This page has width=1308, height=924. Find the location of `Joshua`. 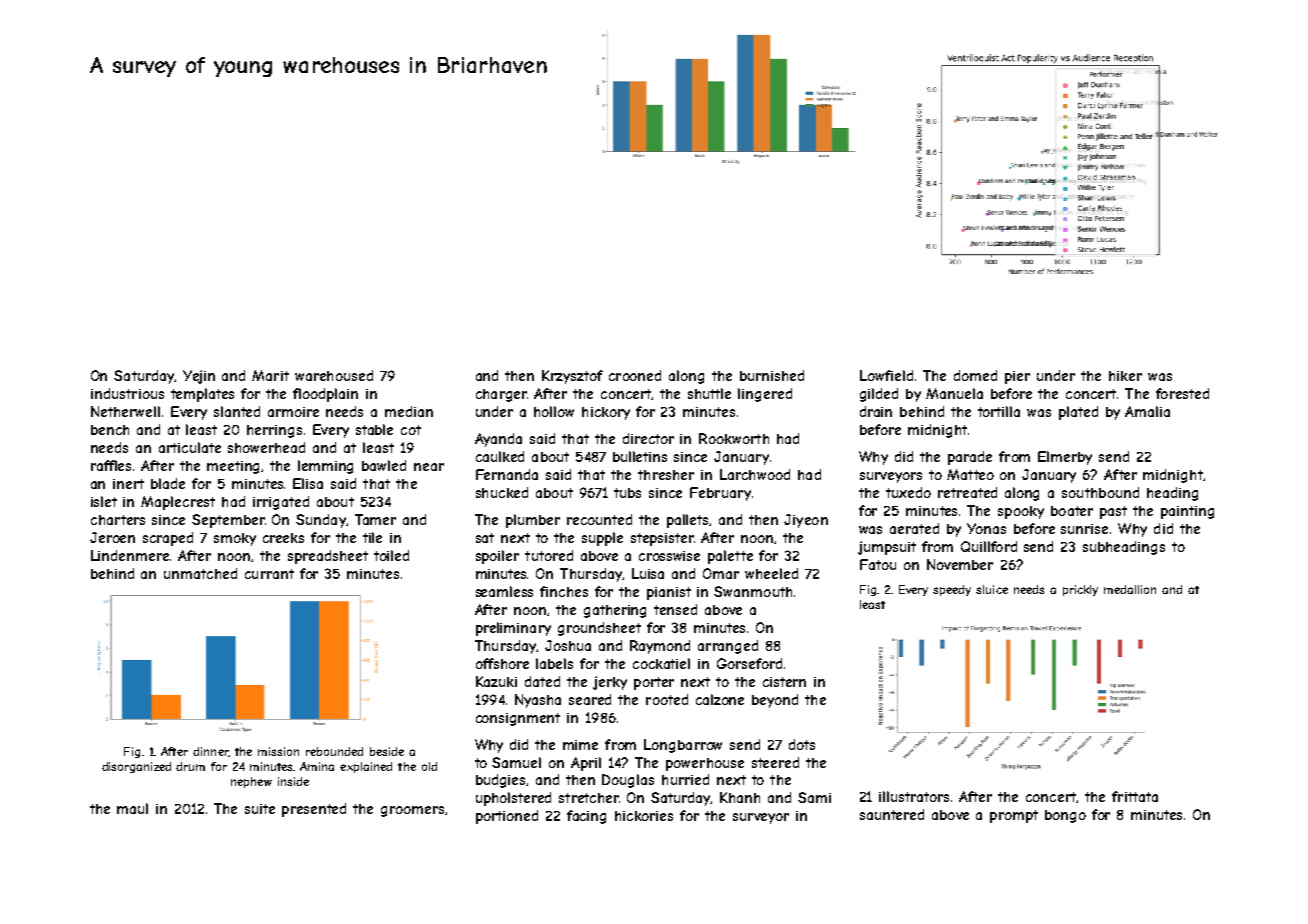

Joshua is located at coordinates (568, 645).
